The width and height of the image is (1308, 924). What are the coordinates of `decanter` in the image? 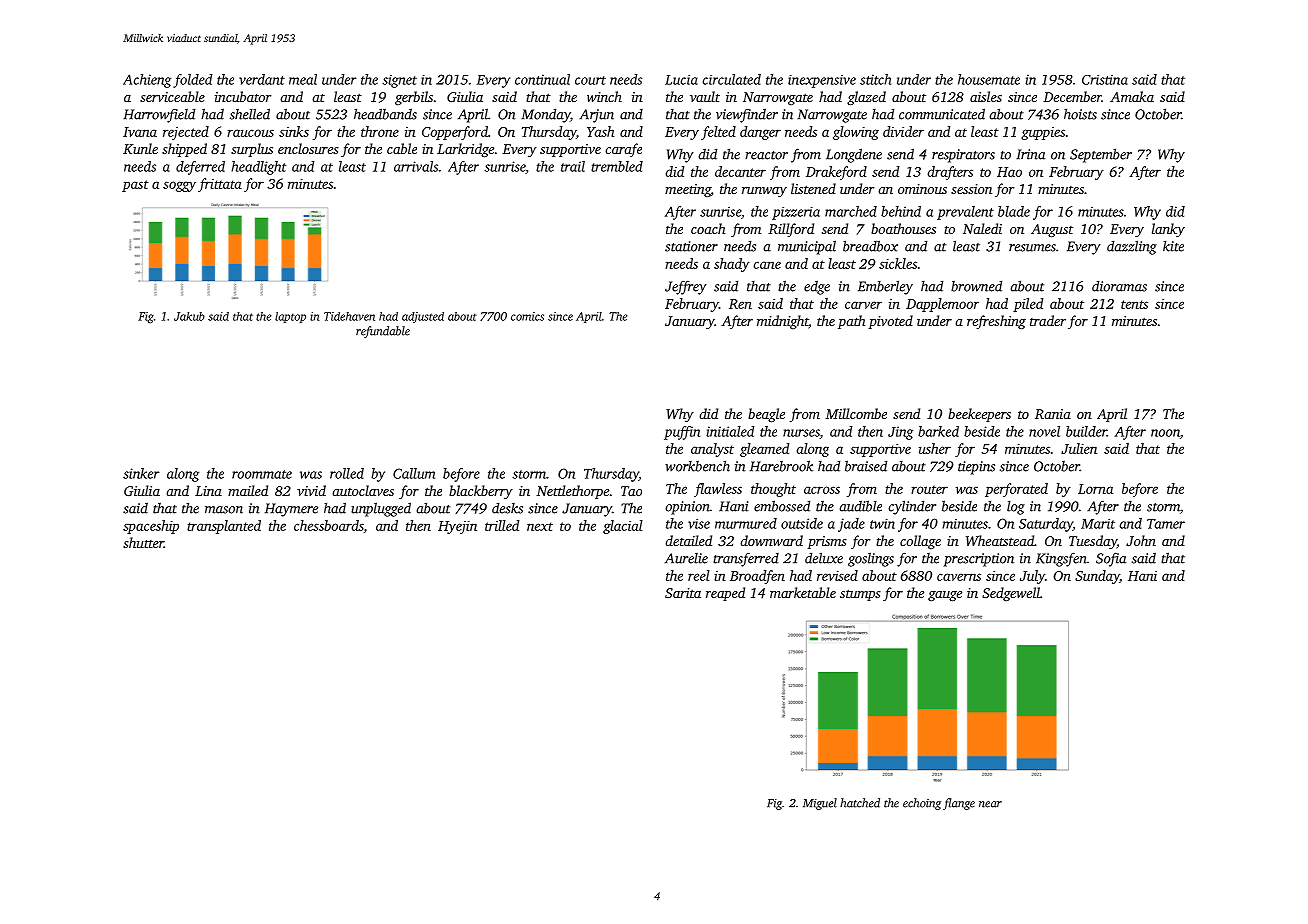 It's located at (740, 171).
